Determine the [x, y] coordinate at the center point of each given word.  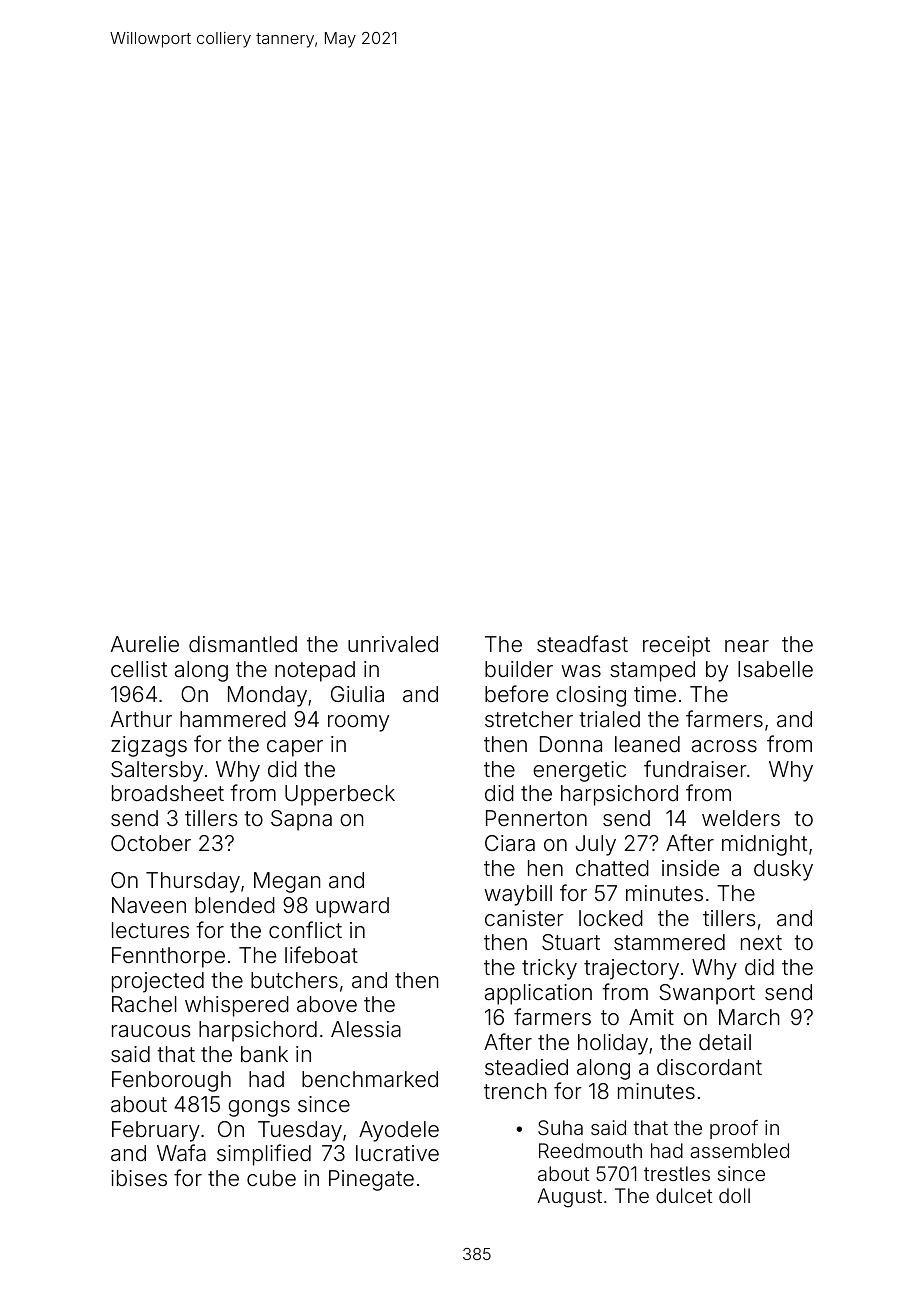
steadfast [582, 644]
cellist [139, 669]
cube [271, 1178]
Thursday [193, 882]
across [724, 746]
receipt [676, 646]
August [569, 1198]
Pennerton [536, 818]
